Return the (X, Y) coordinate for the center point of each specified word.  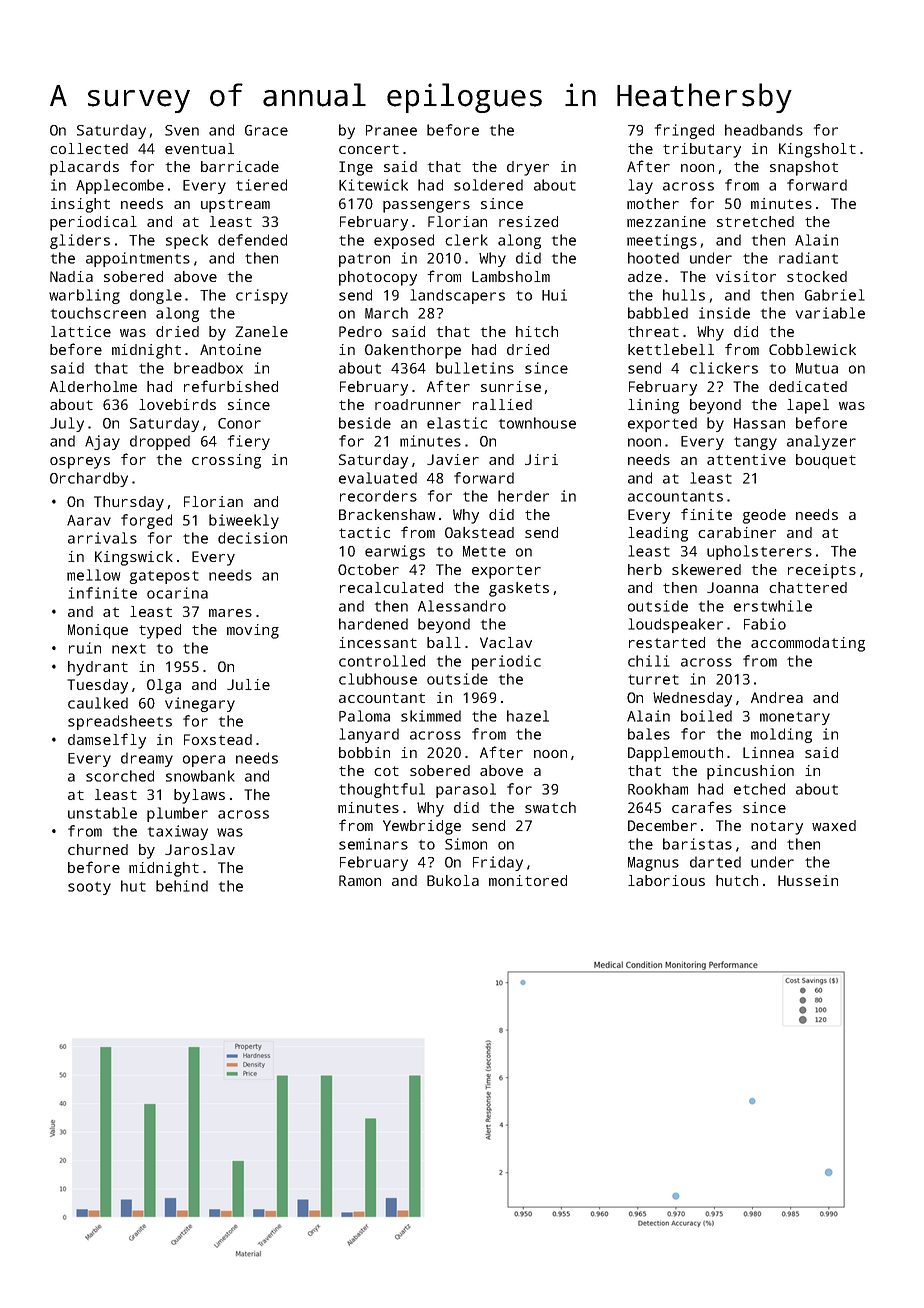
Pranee (391, 130)
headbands (764, 130)
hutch (737, 880)
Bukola (453, 880)
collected (89, 148)
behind (182, 886)
